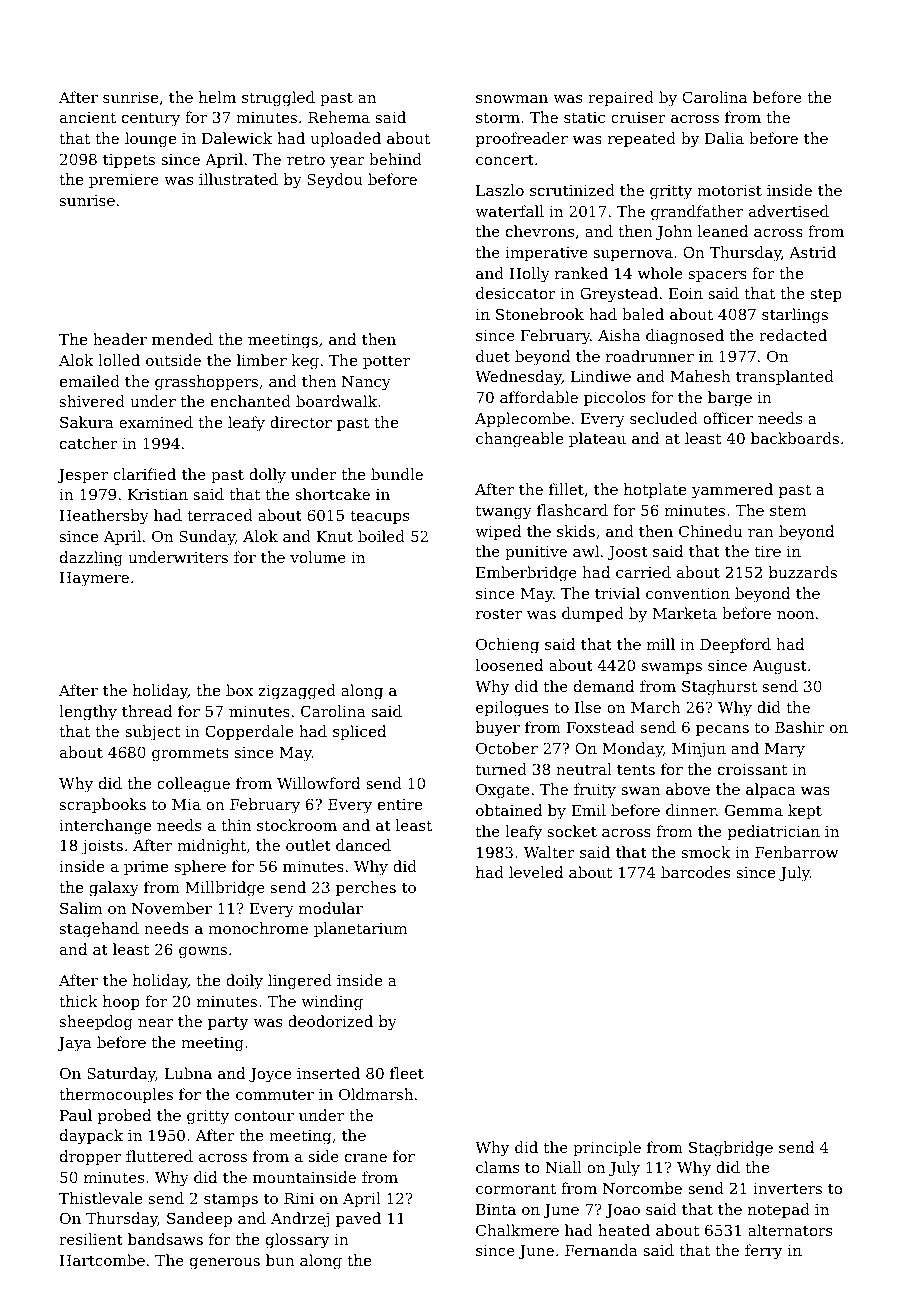 The width and height of the document is (908, 1316). I want to click on snowman, so click(512, 99).
